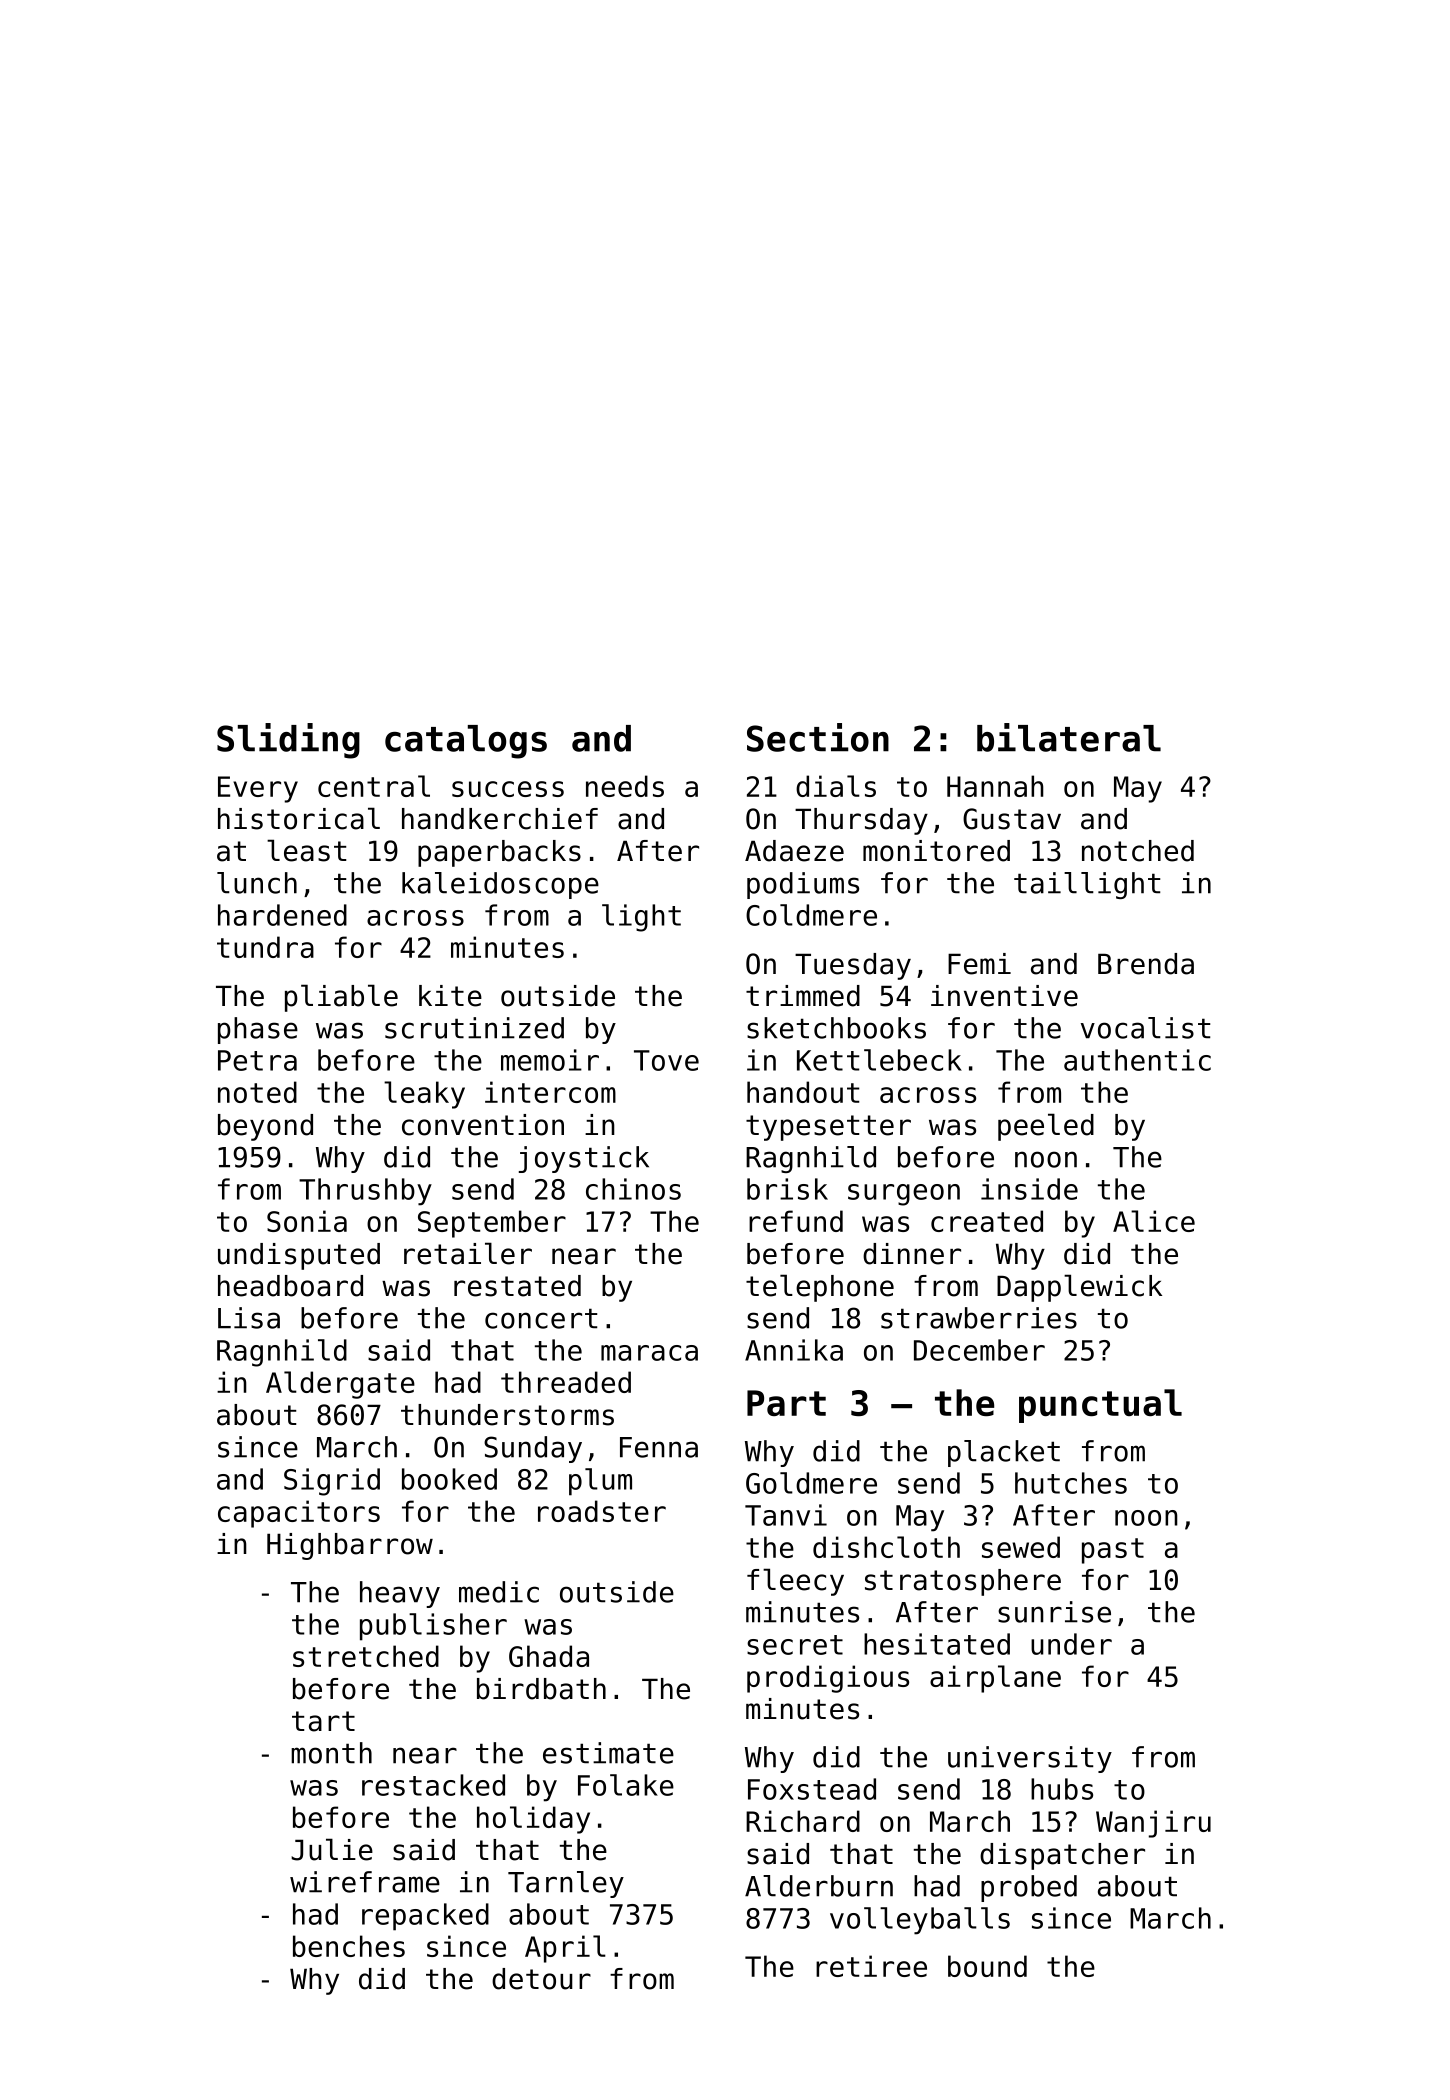 This document has height=2100, width=1450. Describe the element at coordinates (468, 1253) in the document. I see `retailer` at that location.
